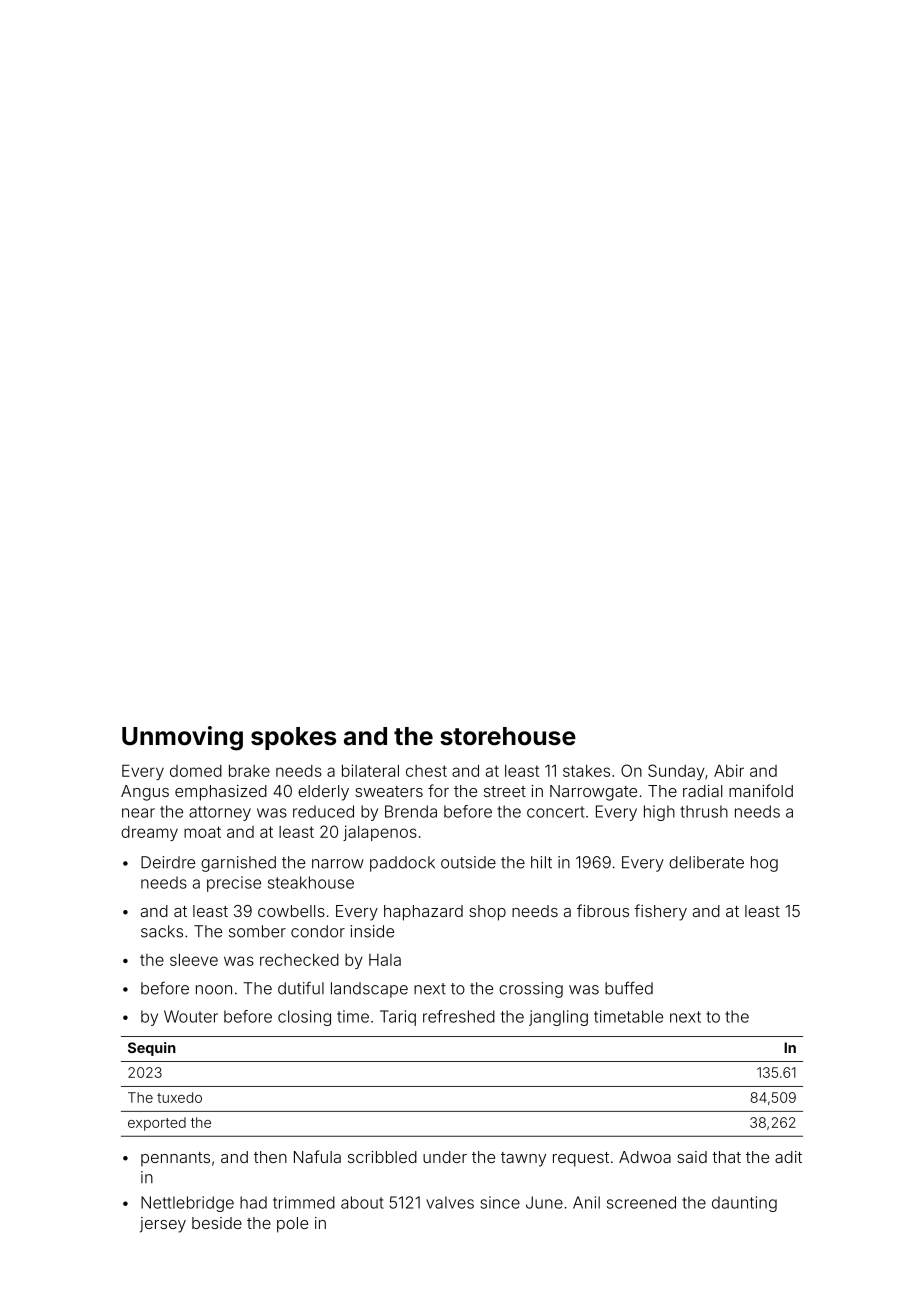 The width and height of the screenshot is (924, 1311). Describe the element at coordinates (788, 1157) in the screenshot. I see `adit` at that location.
